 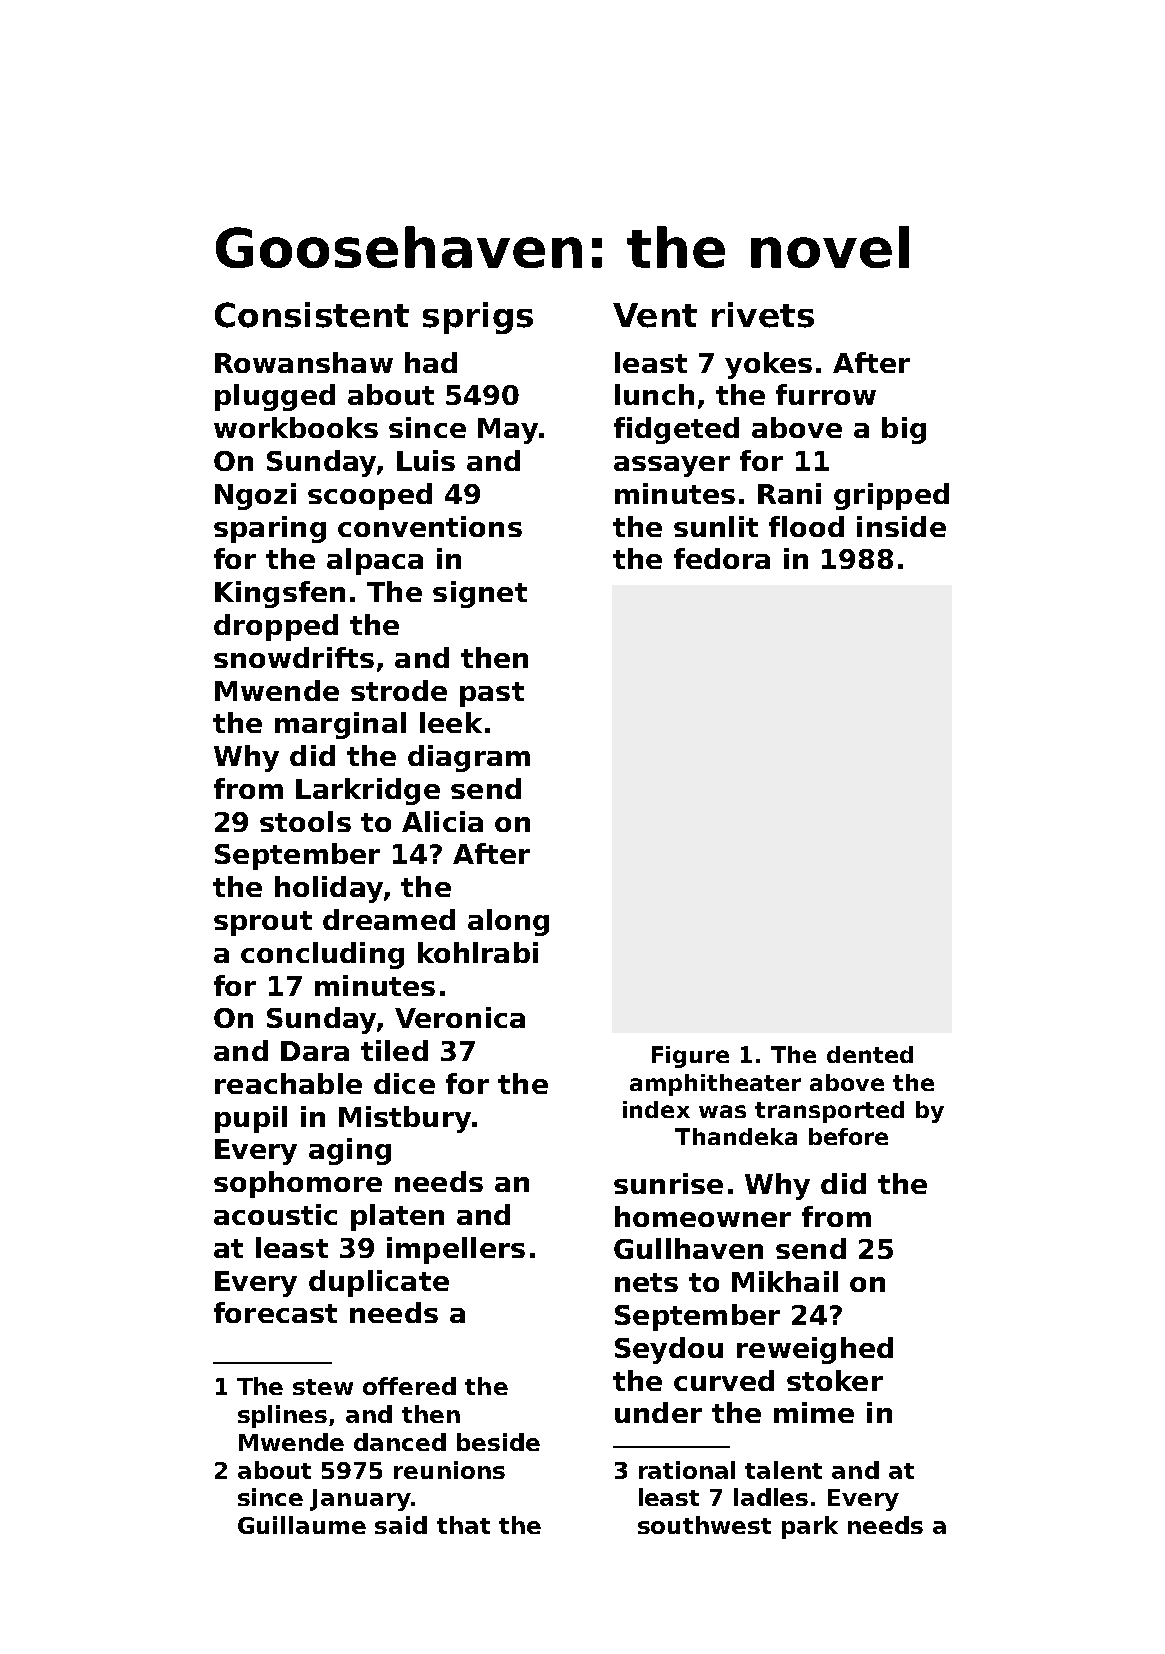 I want to click on May, so click(x=508, y=431).
